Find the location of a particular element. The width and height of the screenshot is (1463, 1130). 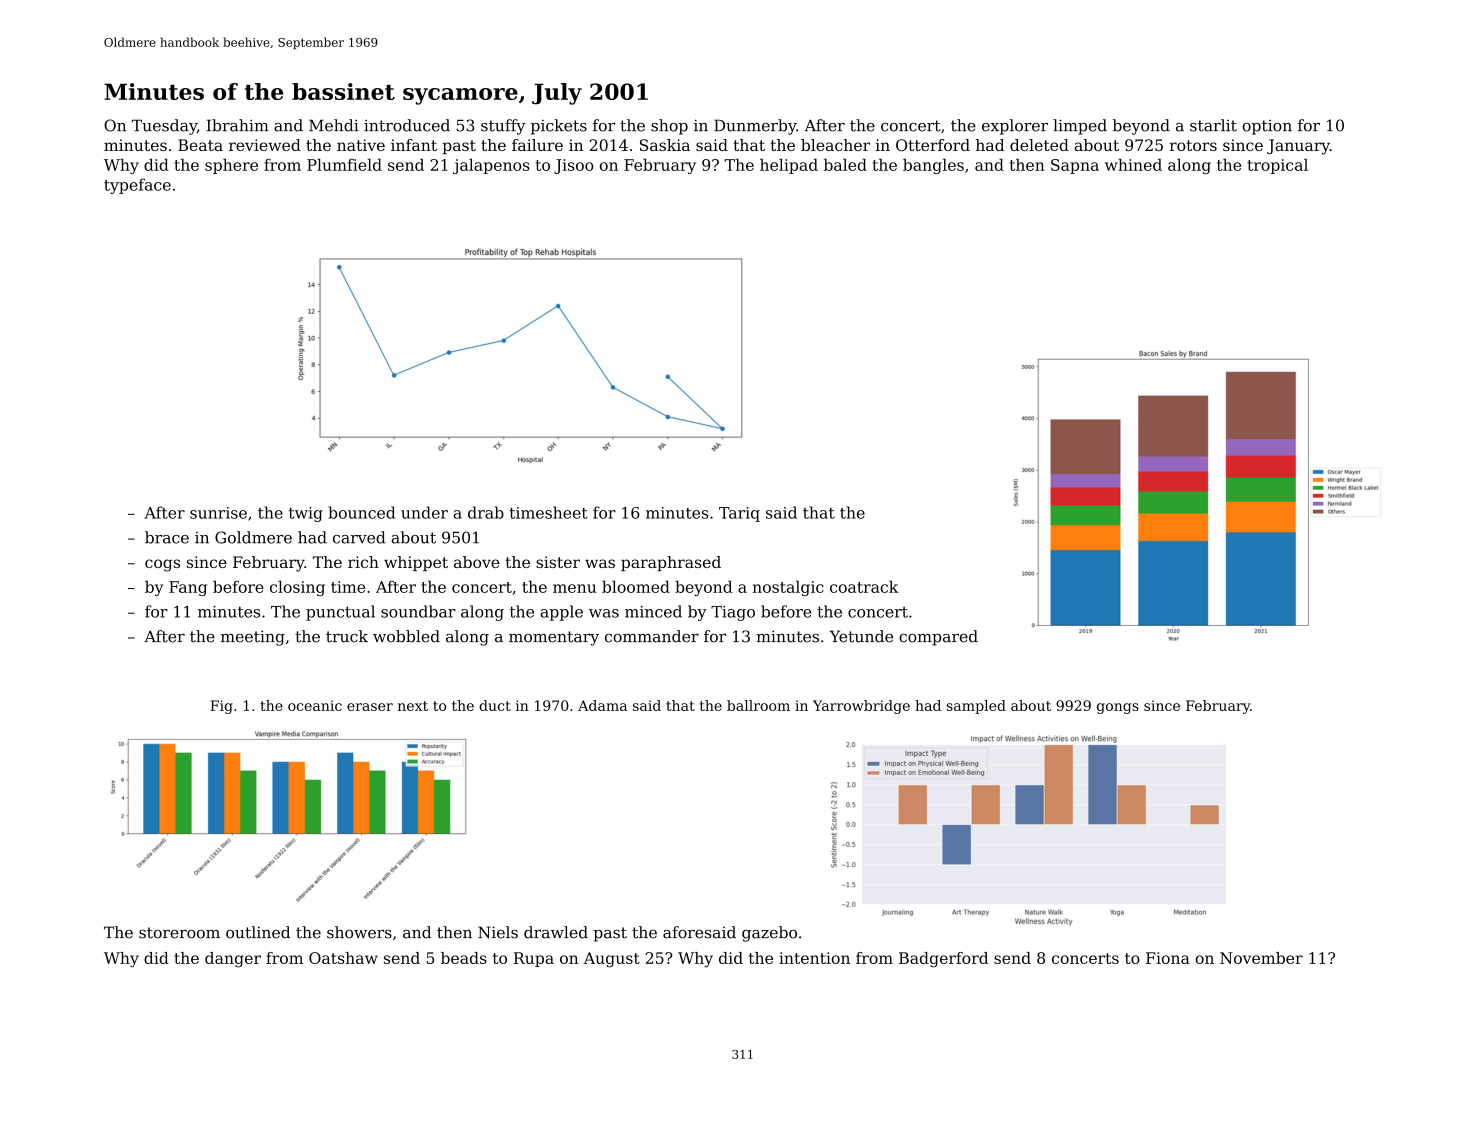

drab is located at coordinates (486, 512).
